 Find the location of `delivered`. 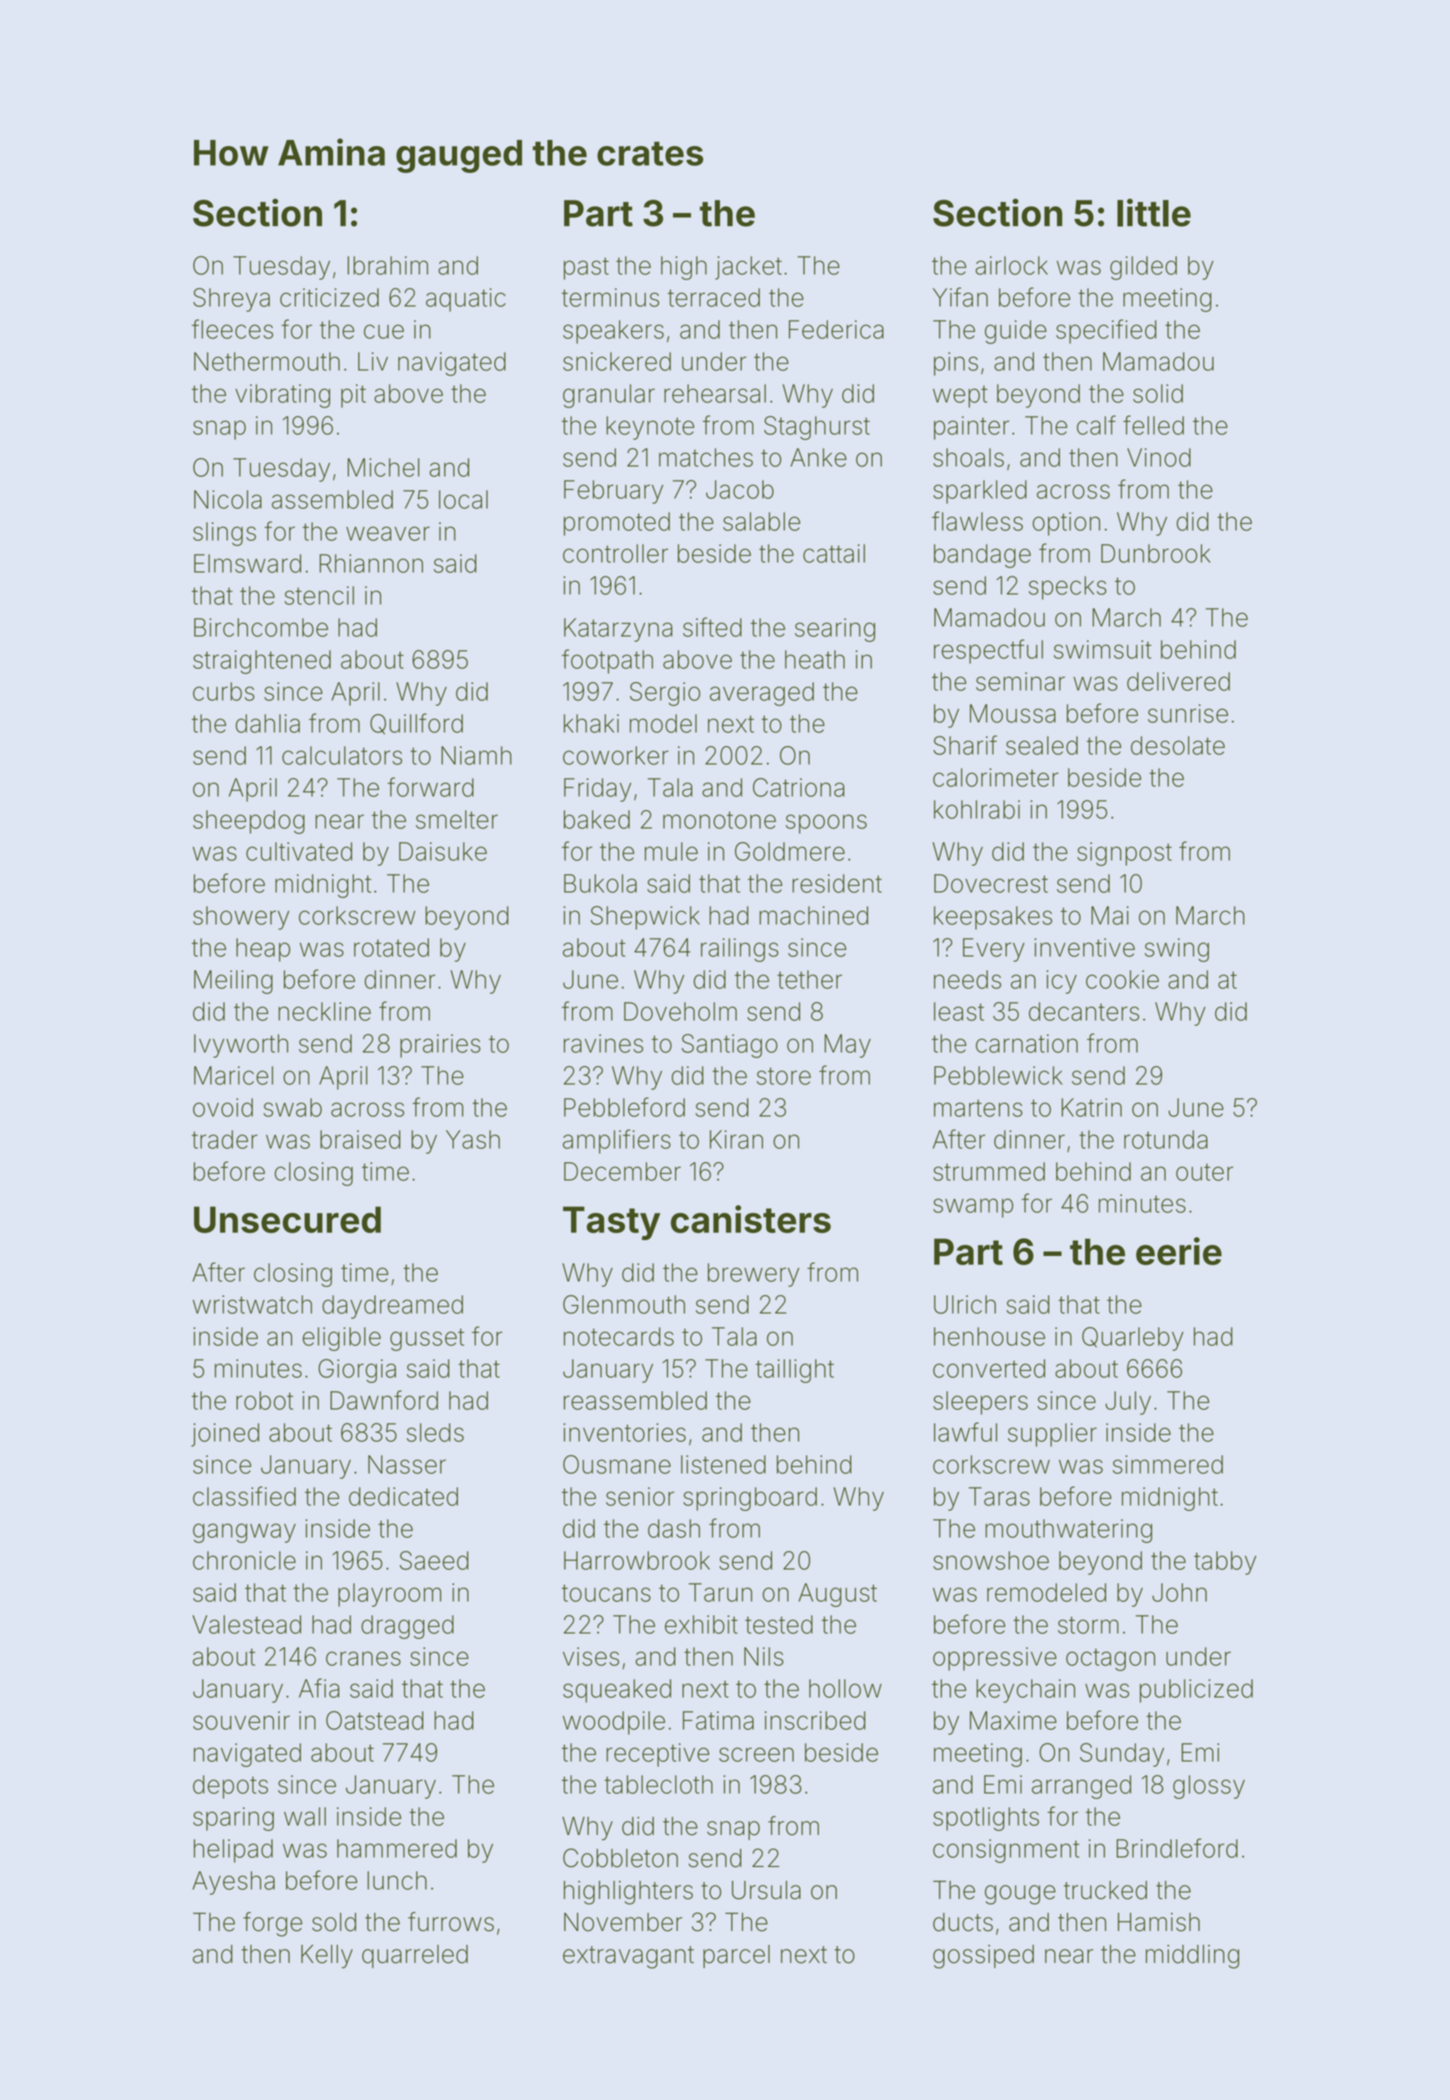

delivered is located at coordinates (1178, 681).
